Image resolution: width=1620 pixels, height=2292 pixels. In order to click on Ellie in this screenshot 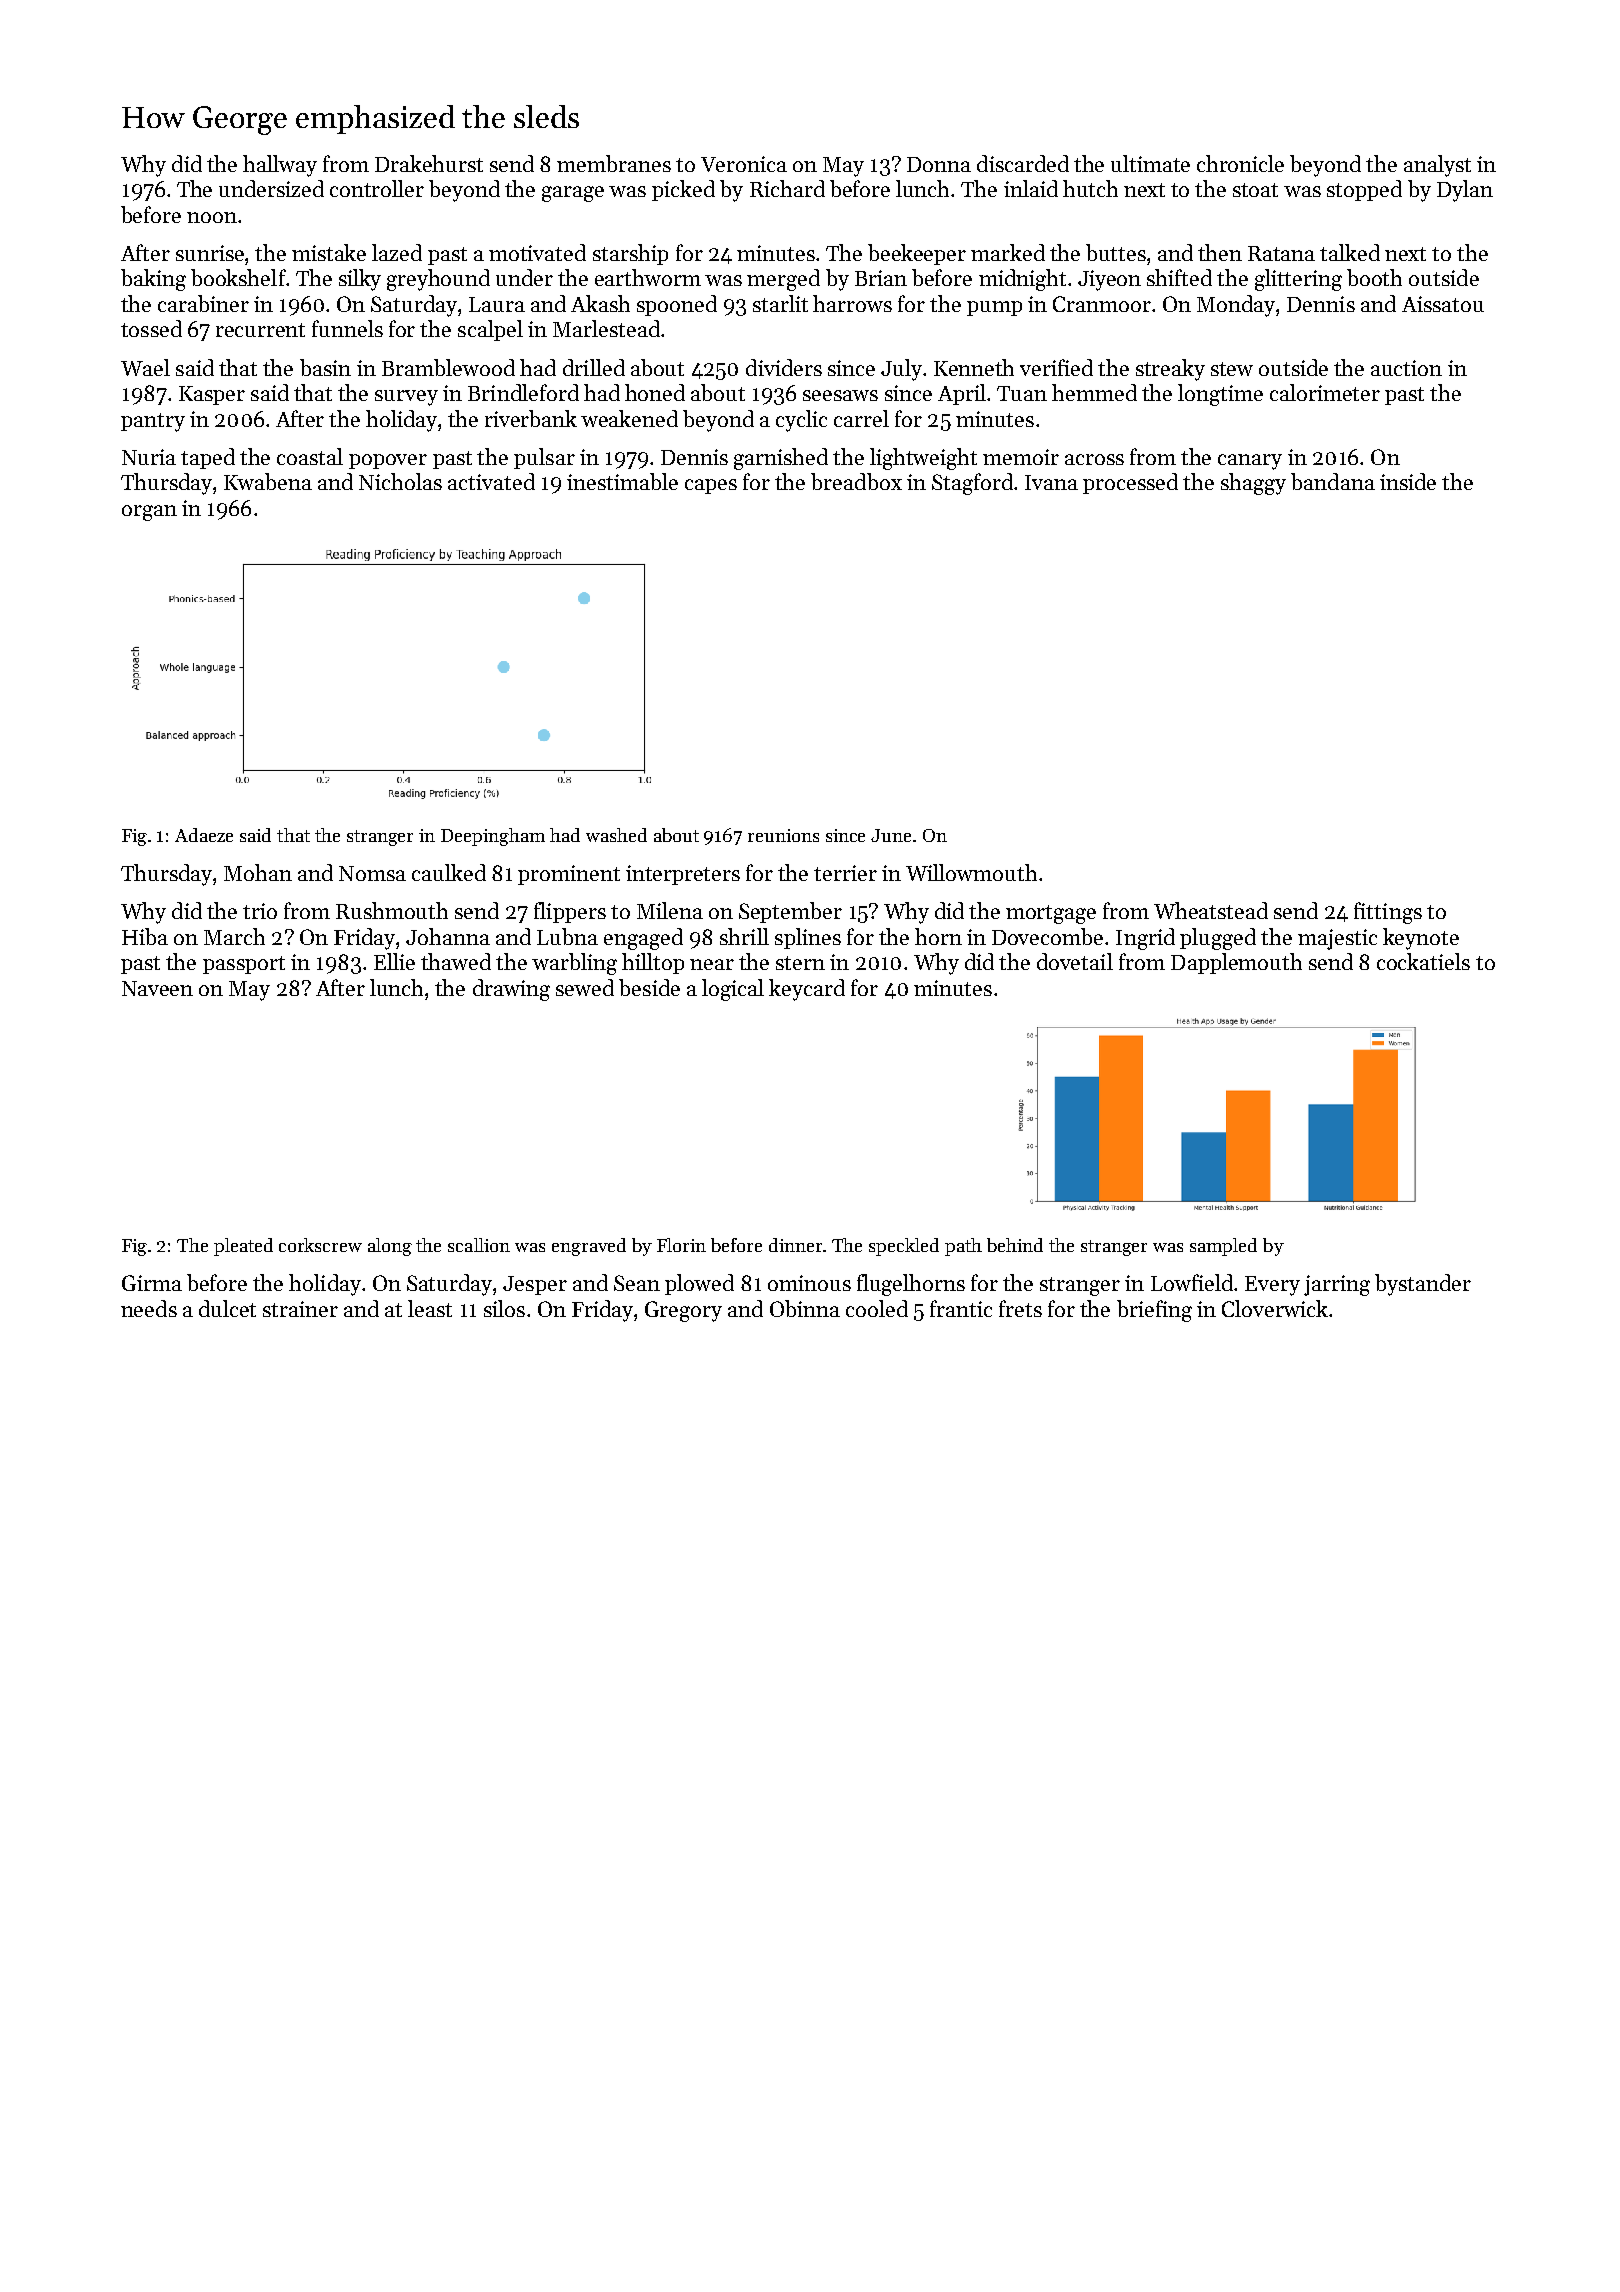, I will do `click(394, 961)`.
